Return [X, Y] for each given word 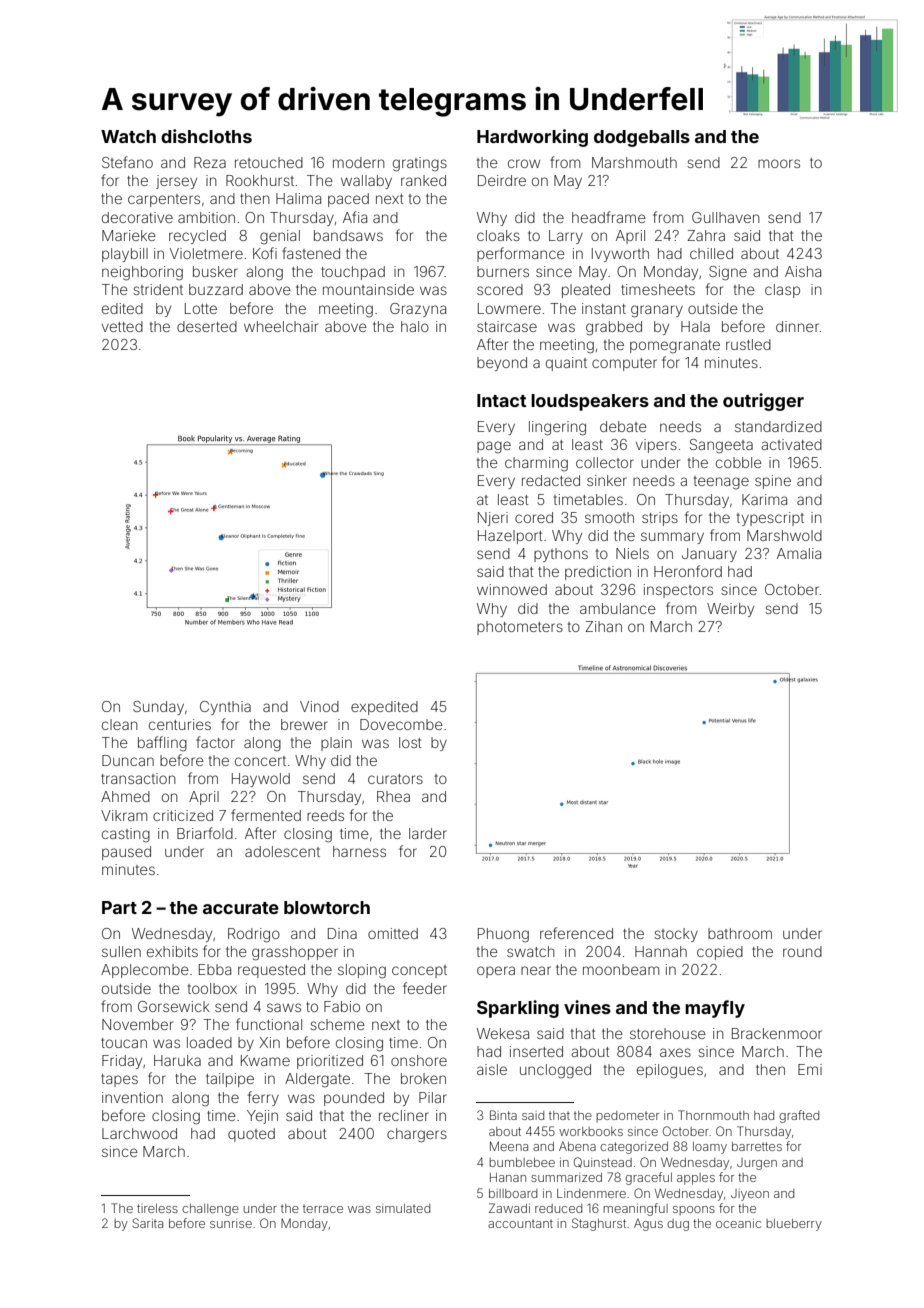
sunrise [231, 1223]
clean [120, 724]
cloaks [498, 235]
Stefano [127, 162]
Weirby [730, 610]
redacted [551, 480]
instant [604, 308]
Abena [577, 1146]
